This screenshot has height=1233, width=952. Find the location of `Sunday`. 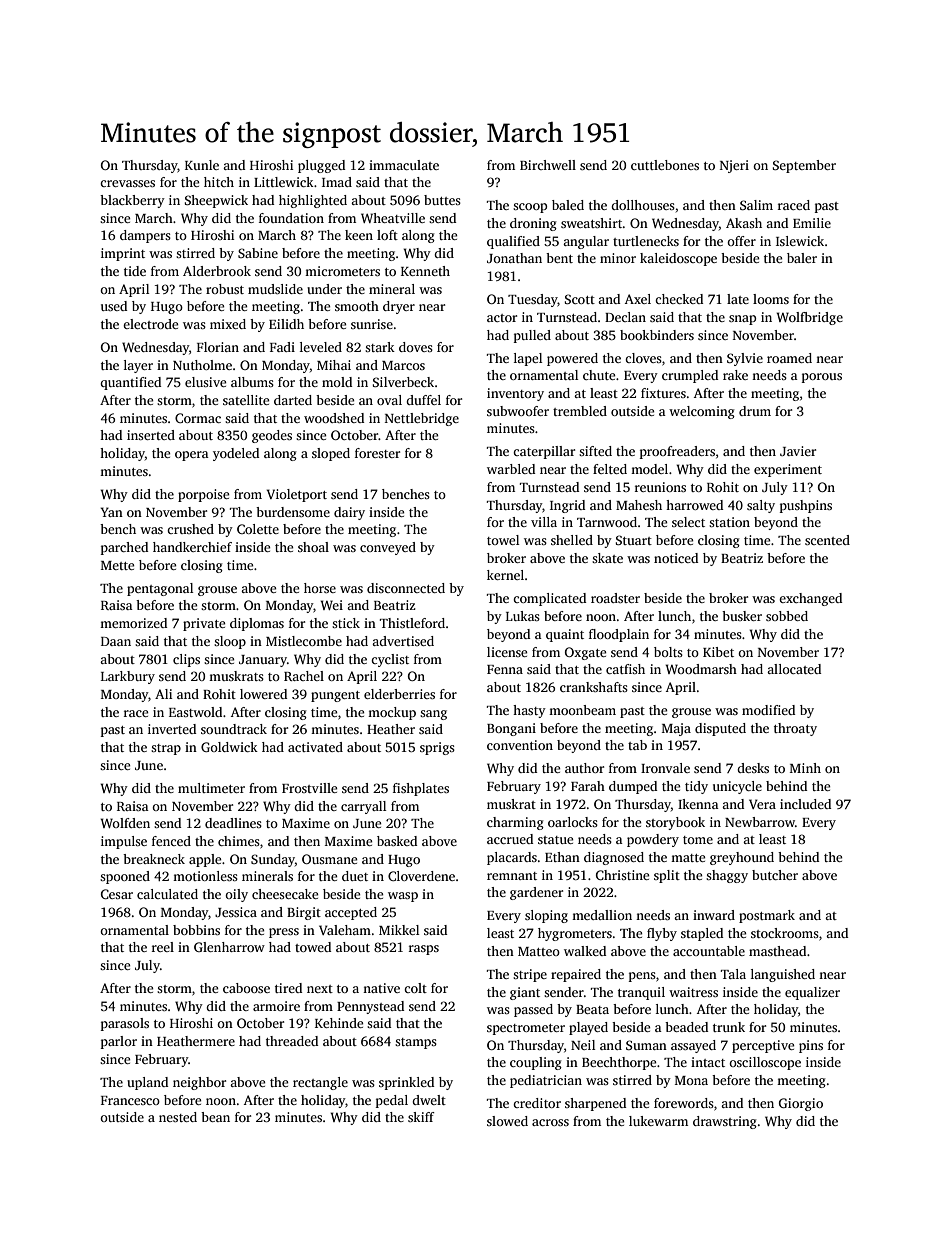

Sunday is located at coordinates (273, 860).
